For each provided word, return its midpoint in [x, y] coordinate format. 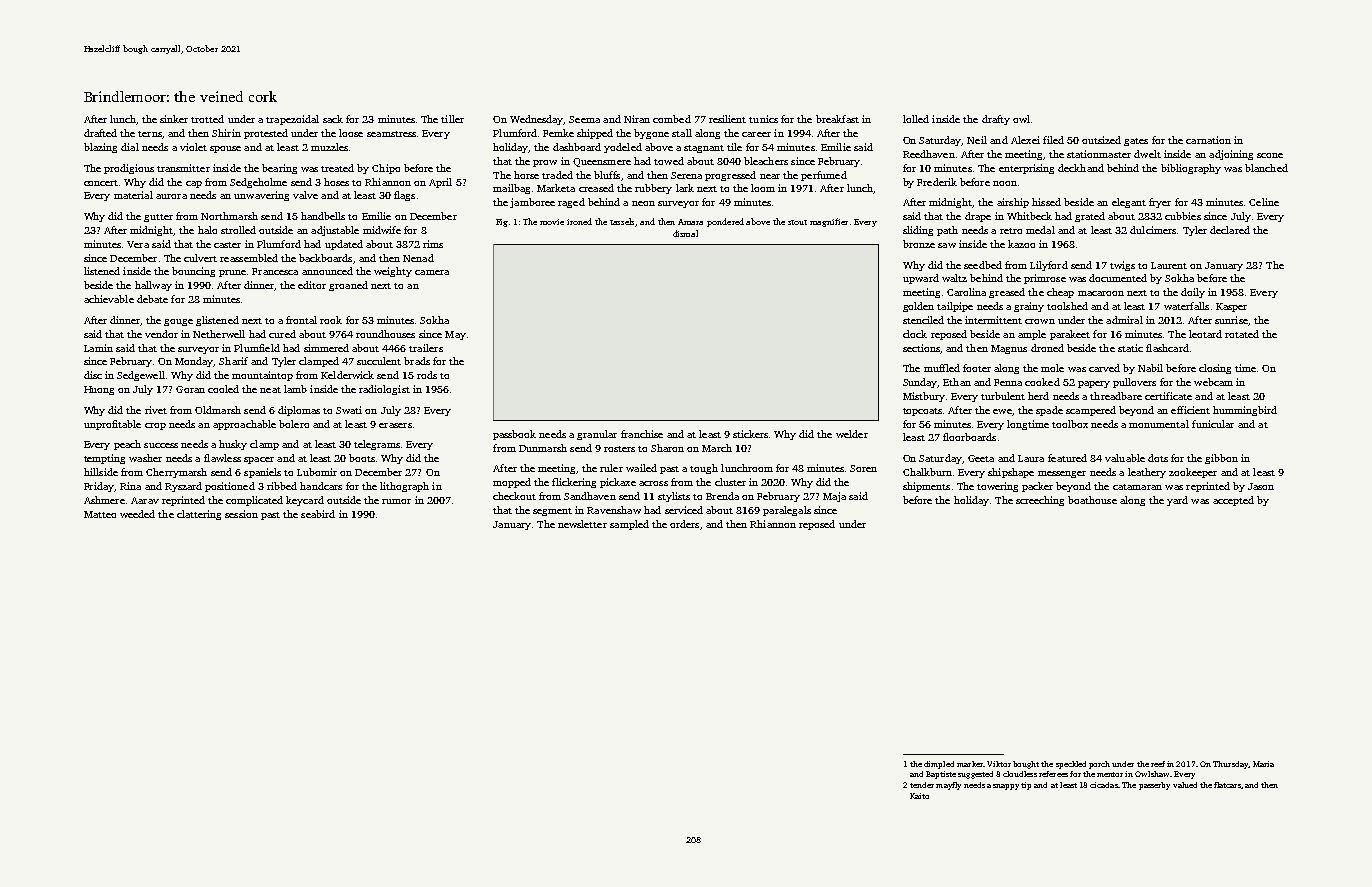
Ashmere [104, 500]
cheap [1060, 293]
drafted [100, 133]
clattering [199, 515]
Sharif [233, 361]
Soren [863, 468]
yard [1177, 501]
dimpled [939, 765]
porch [1099, 765]
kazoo [1021, 244]
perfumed [824, 176]
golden [918, 307]
